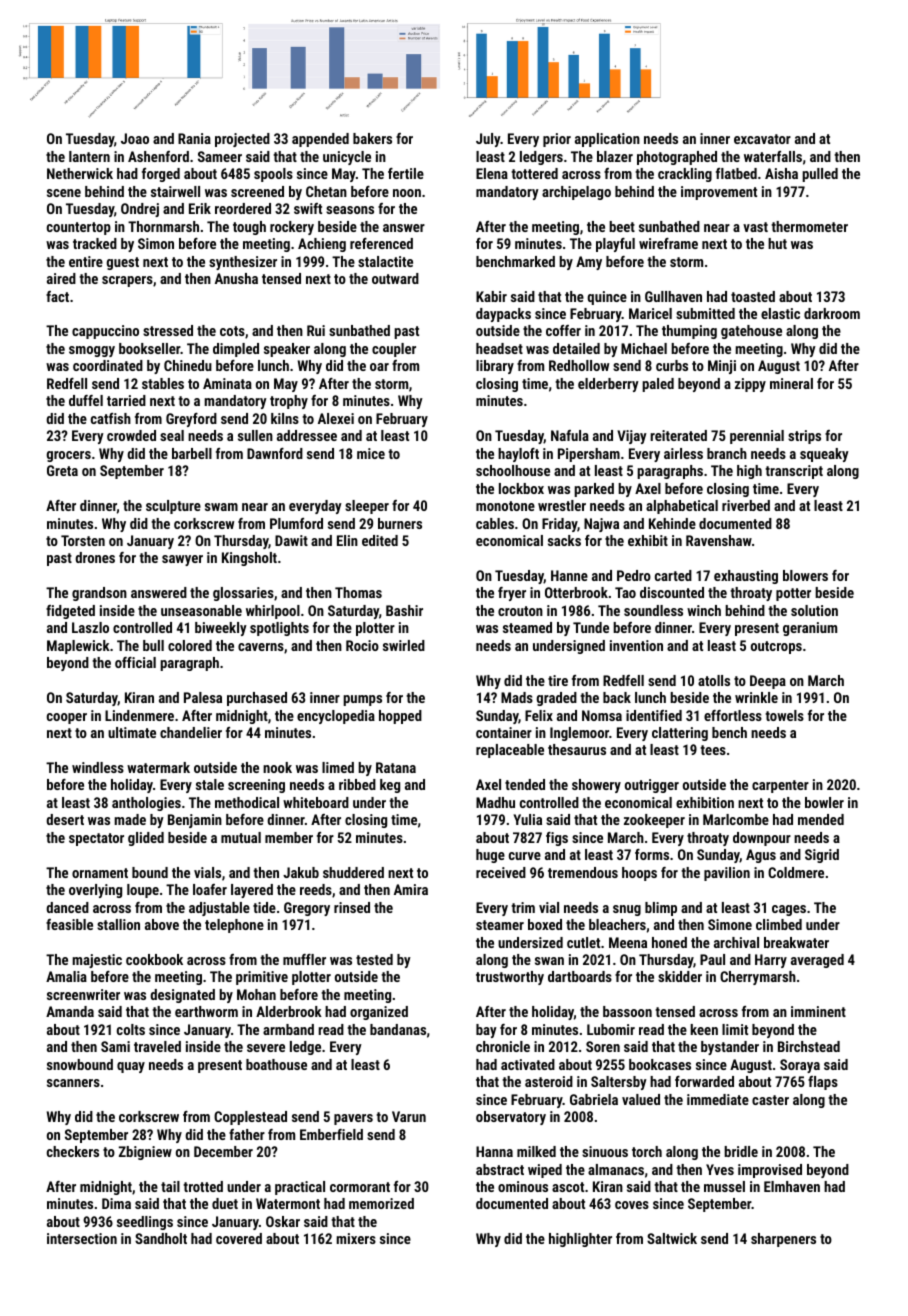  What do you see at coordinates (517, 697) in the page?
I see `Mads` at bounding box center [517, 697].
